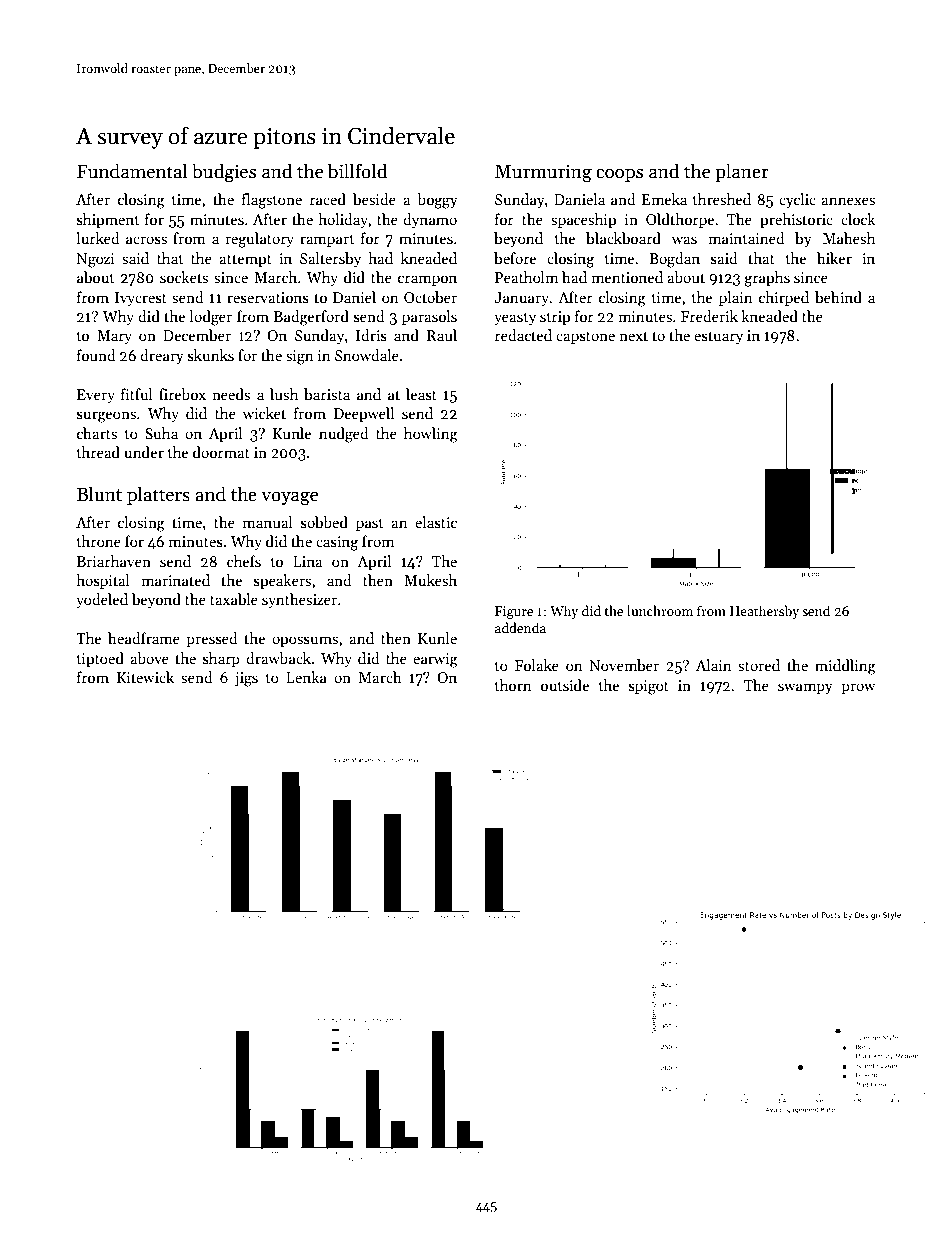 The width and height of the document is (952, 1233). Describe the element at coordinates (718, 337) in the document. I see `estuary` at that location.
